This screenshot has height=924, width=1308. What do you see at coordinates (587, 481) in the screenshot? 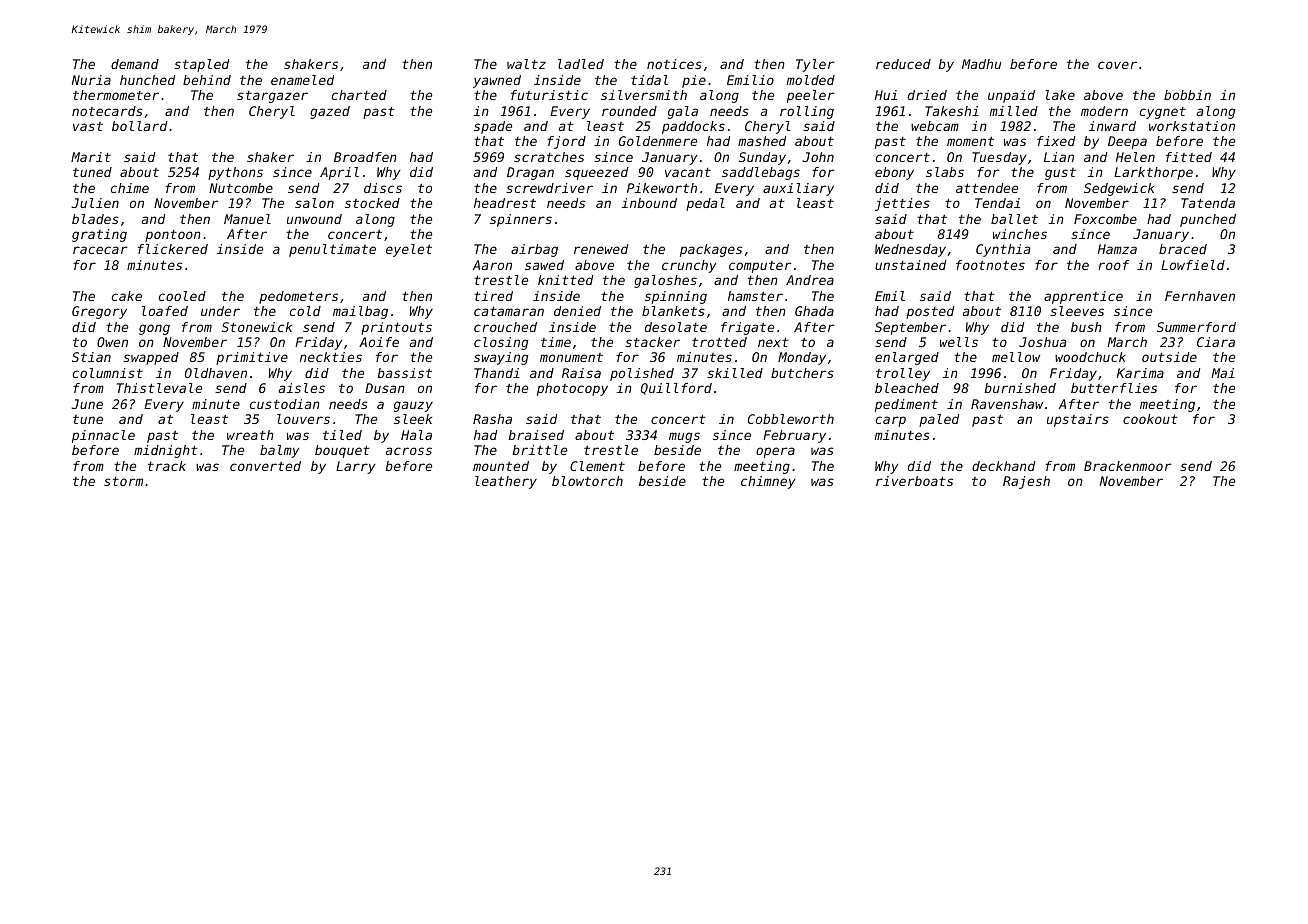
I see `blowtorch` at bounding box center [587, 481].
